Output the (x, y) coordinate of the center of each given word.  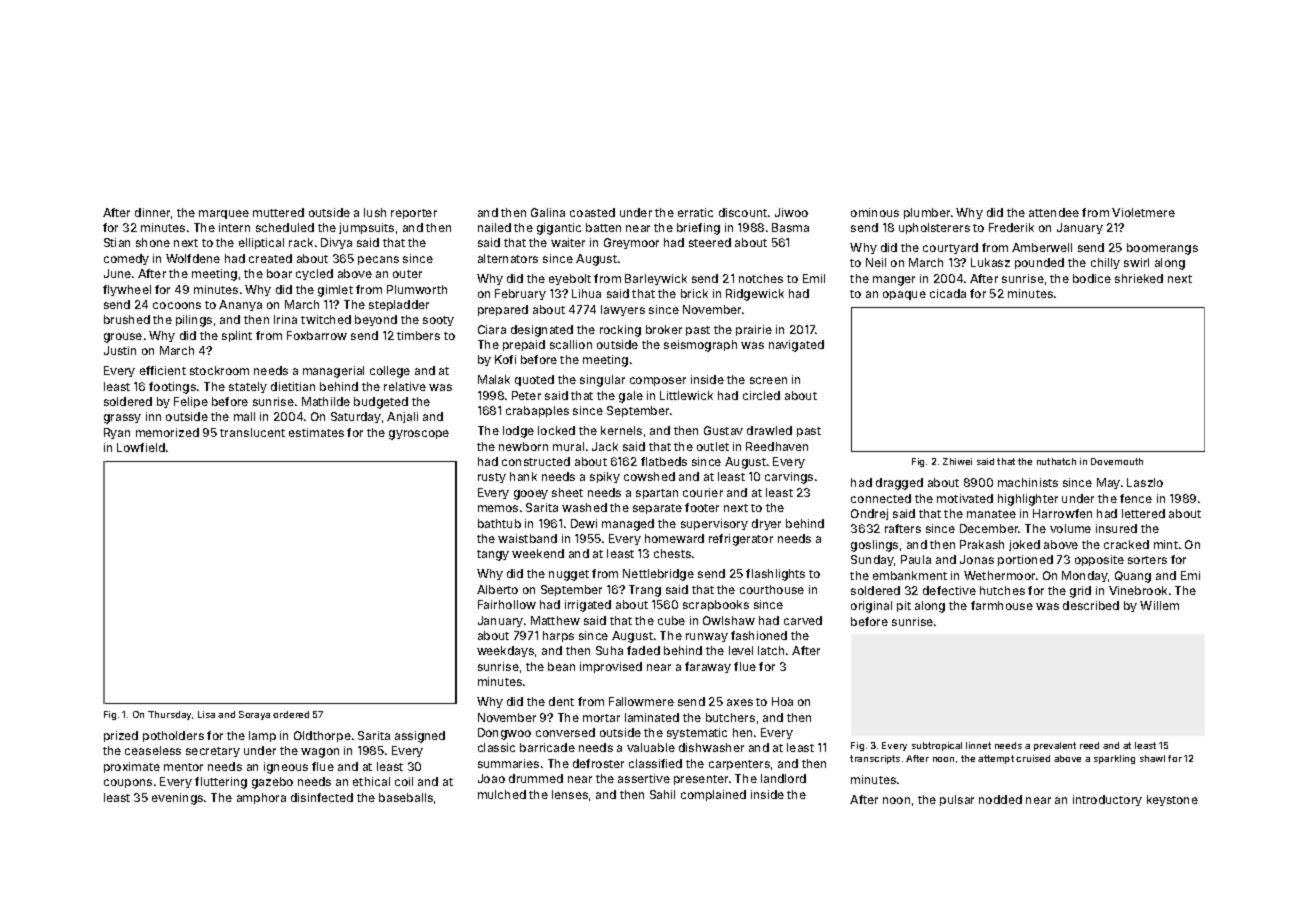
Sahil (662, 794)
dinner (152, 212)
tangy (493, 555)
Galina (548, 212)
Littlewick (686, 395)
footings (172, 388)
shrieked (1139, 278)
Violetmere (1143, 212)
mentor (183, 767)
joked (1024, 545)
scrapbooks (716, 605)
